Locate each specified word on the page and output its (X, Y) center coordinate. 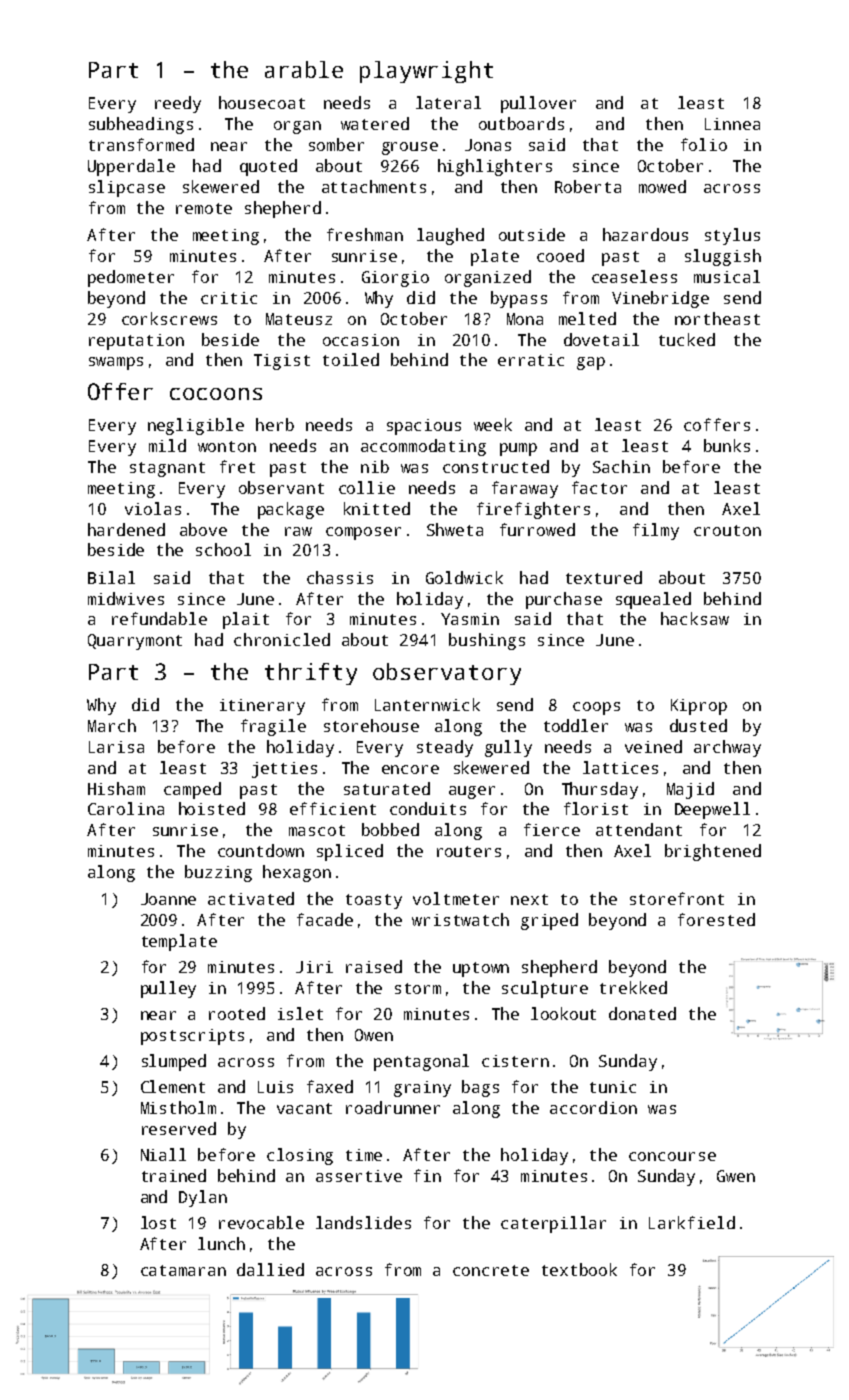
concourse (672, 1156)
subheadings (141, 125)
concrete (491, 1270)
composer (363, 533)
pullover (538, 104)
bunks (727, 445)
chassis (340, 577)
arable (304, 69)
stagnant (167, 469)
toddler (576, 725)
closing (300, 1156)
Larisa (116, 747)
